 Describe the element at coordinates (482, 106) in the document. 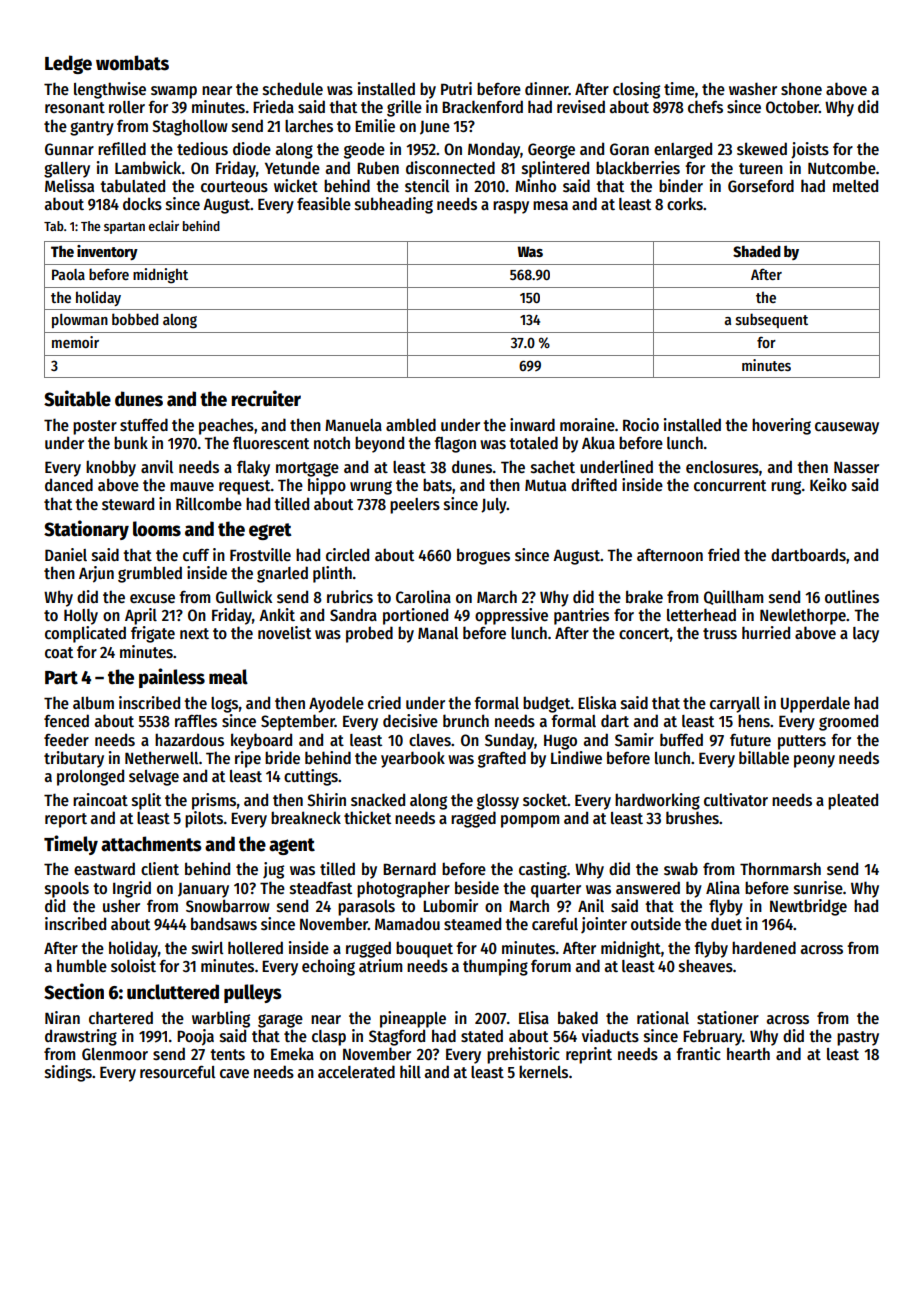

I see `Brackenford` at that location.
